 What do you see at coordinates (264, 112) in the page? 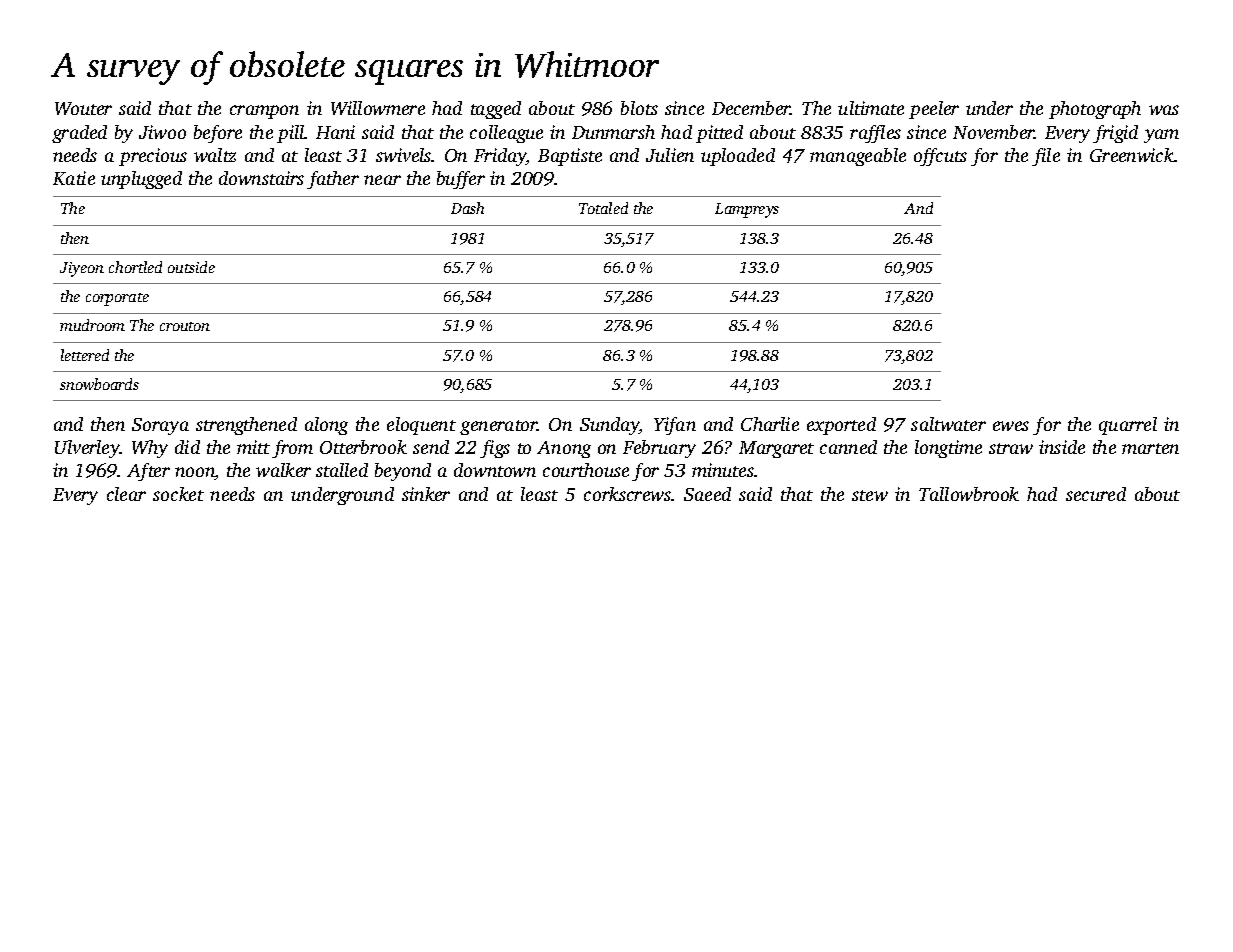
I see `crampon` at bounding box center [264, 112].
